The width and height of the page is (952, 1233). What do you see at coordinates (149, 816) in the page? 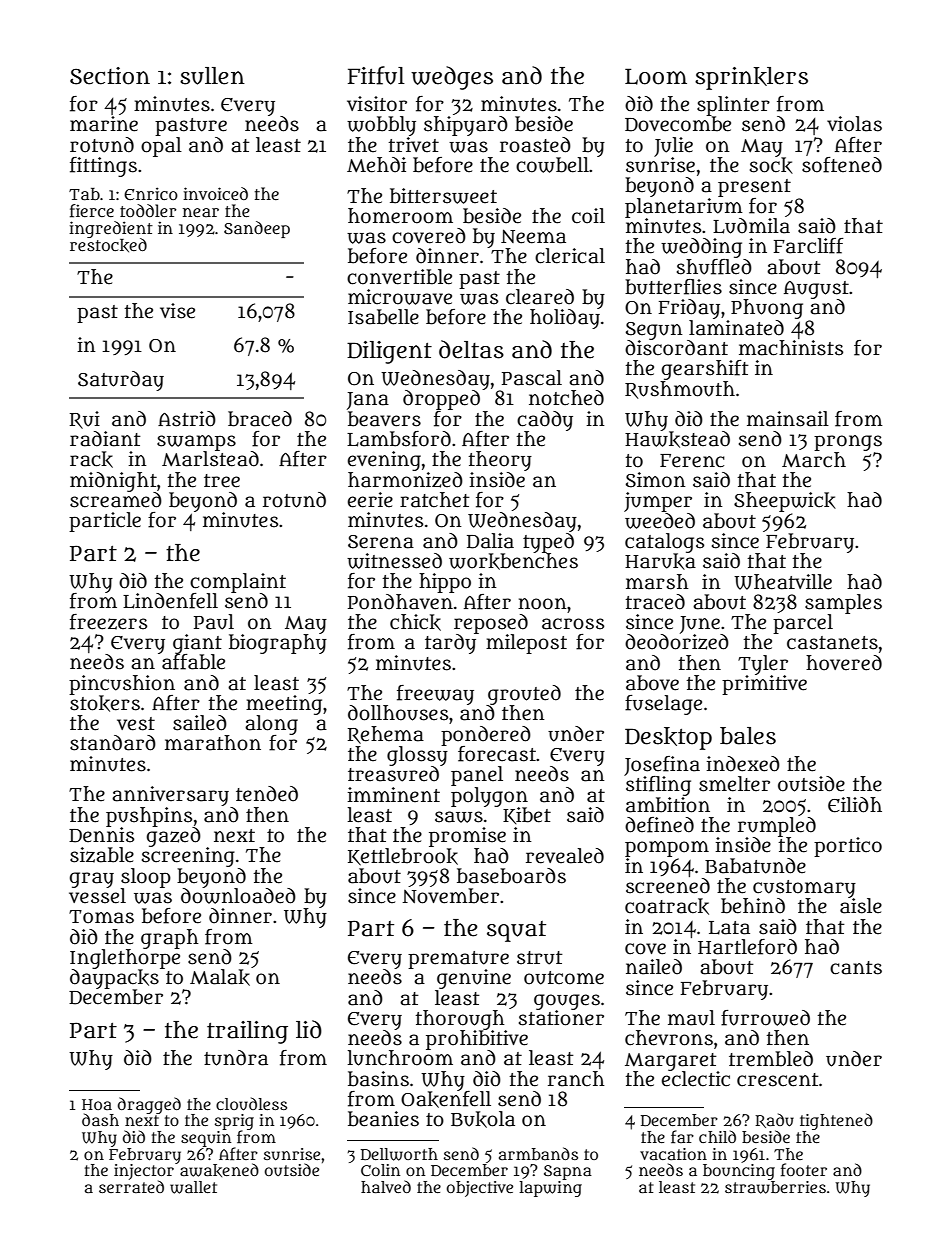
I see `pushpins` at bounding box center [149, 816].
